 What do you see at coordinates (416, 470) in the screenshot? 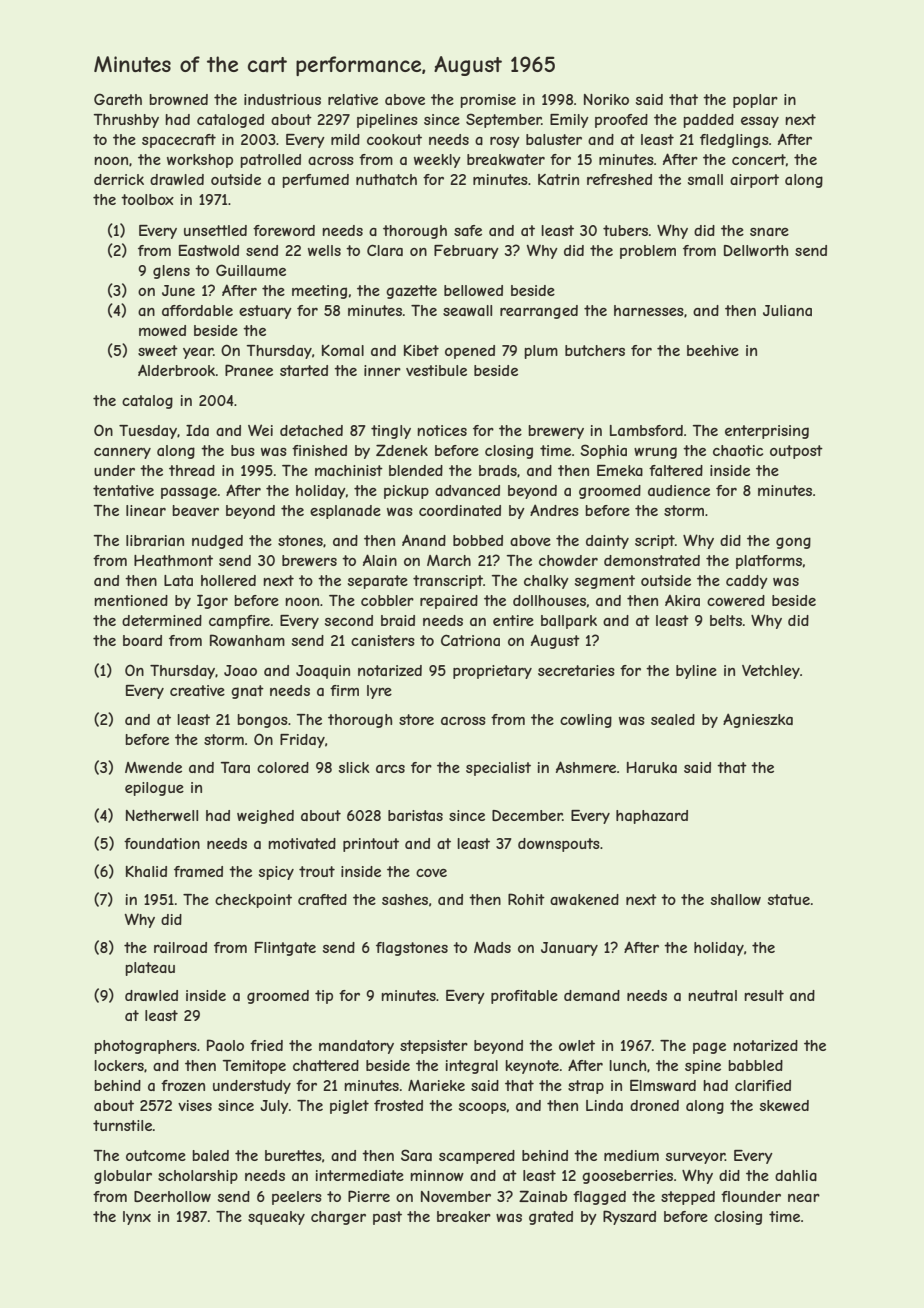
I see `blended` at bounding box center [416, 470].
